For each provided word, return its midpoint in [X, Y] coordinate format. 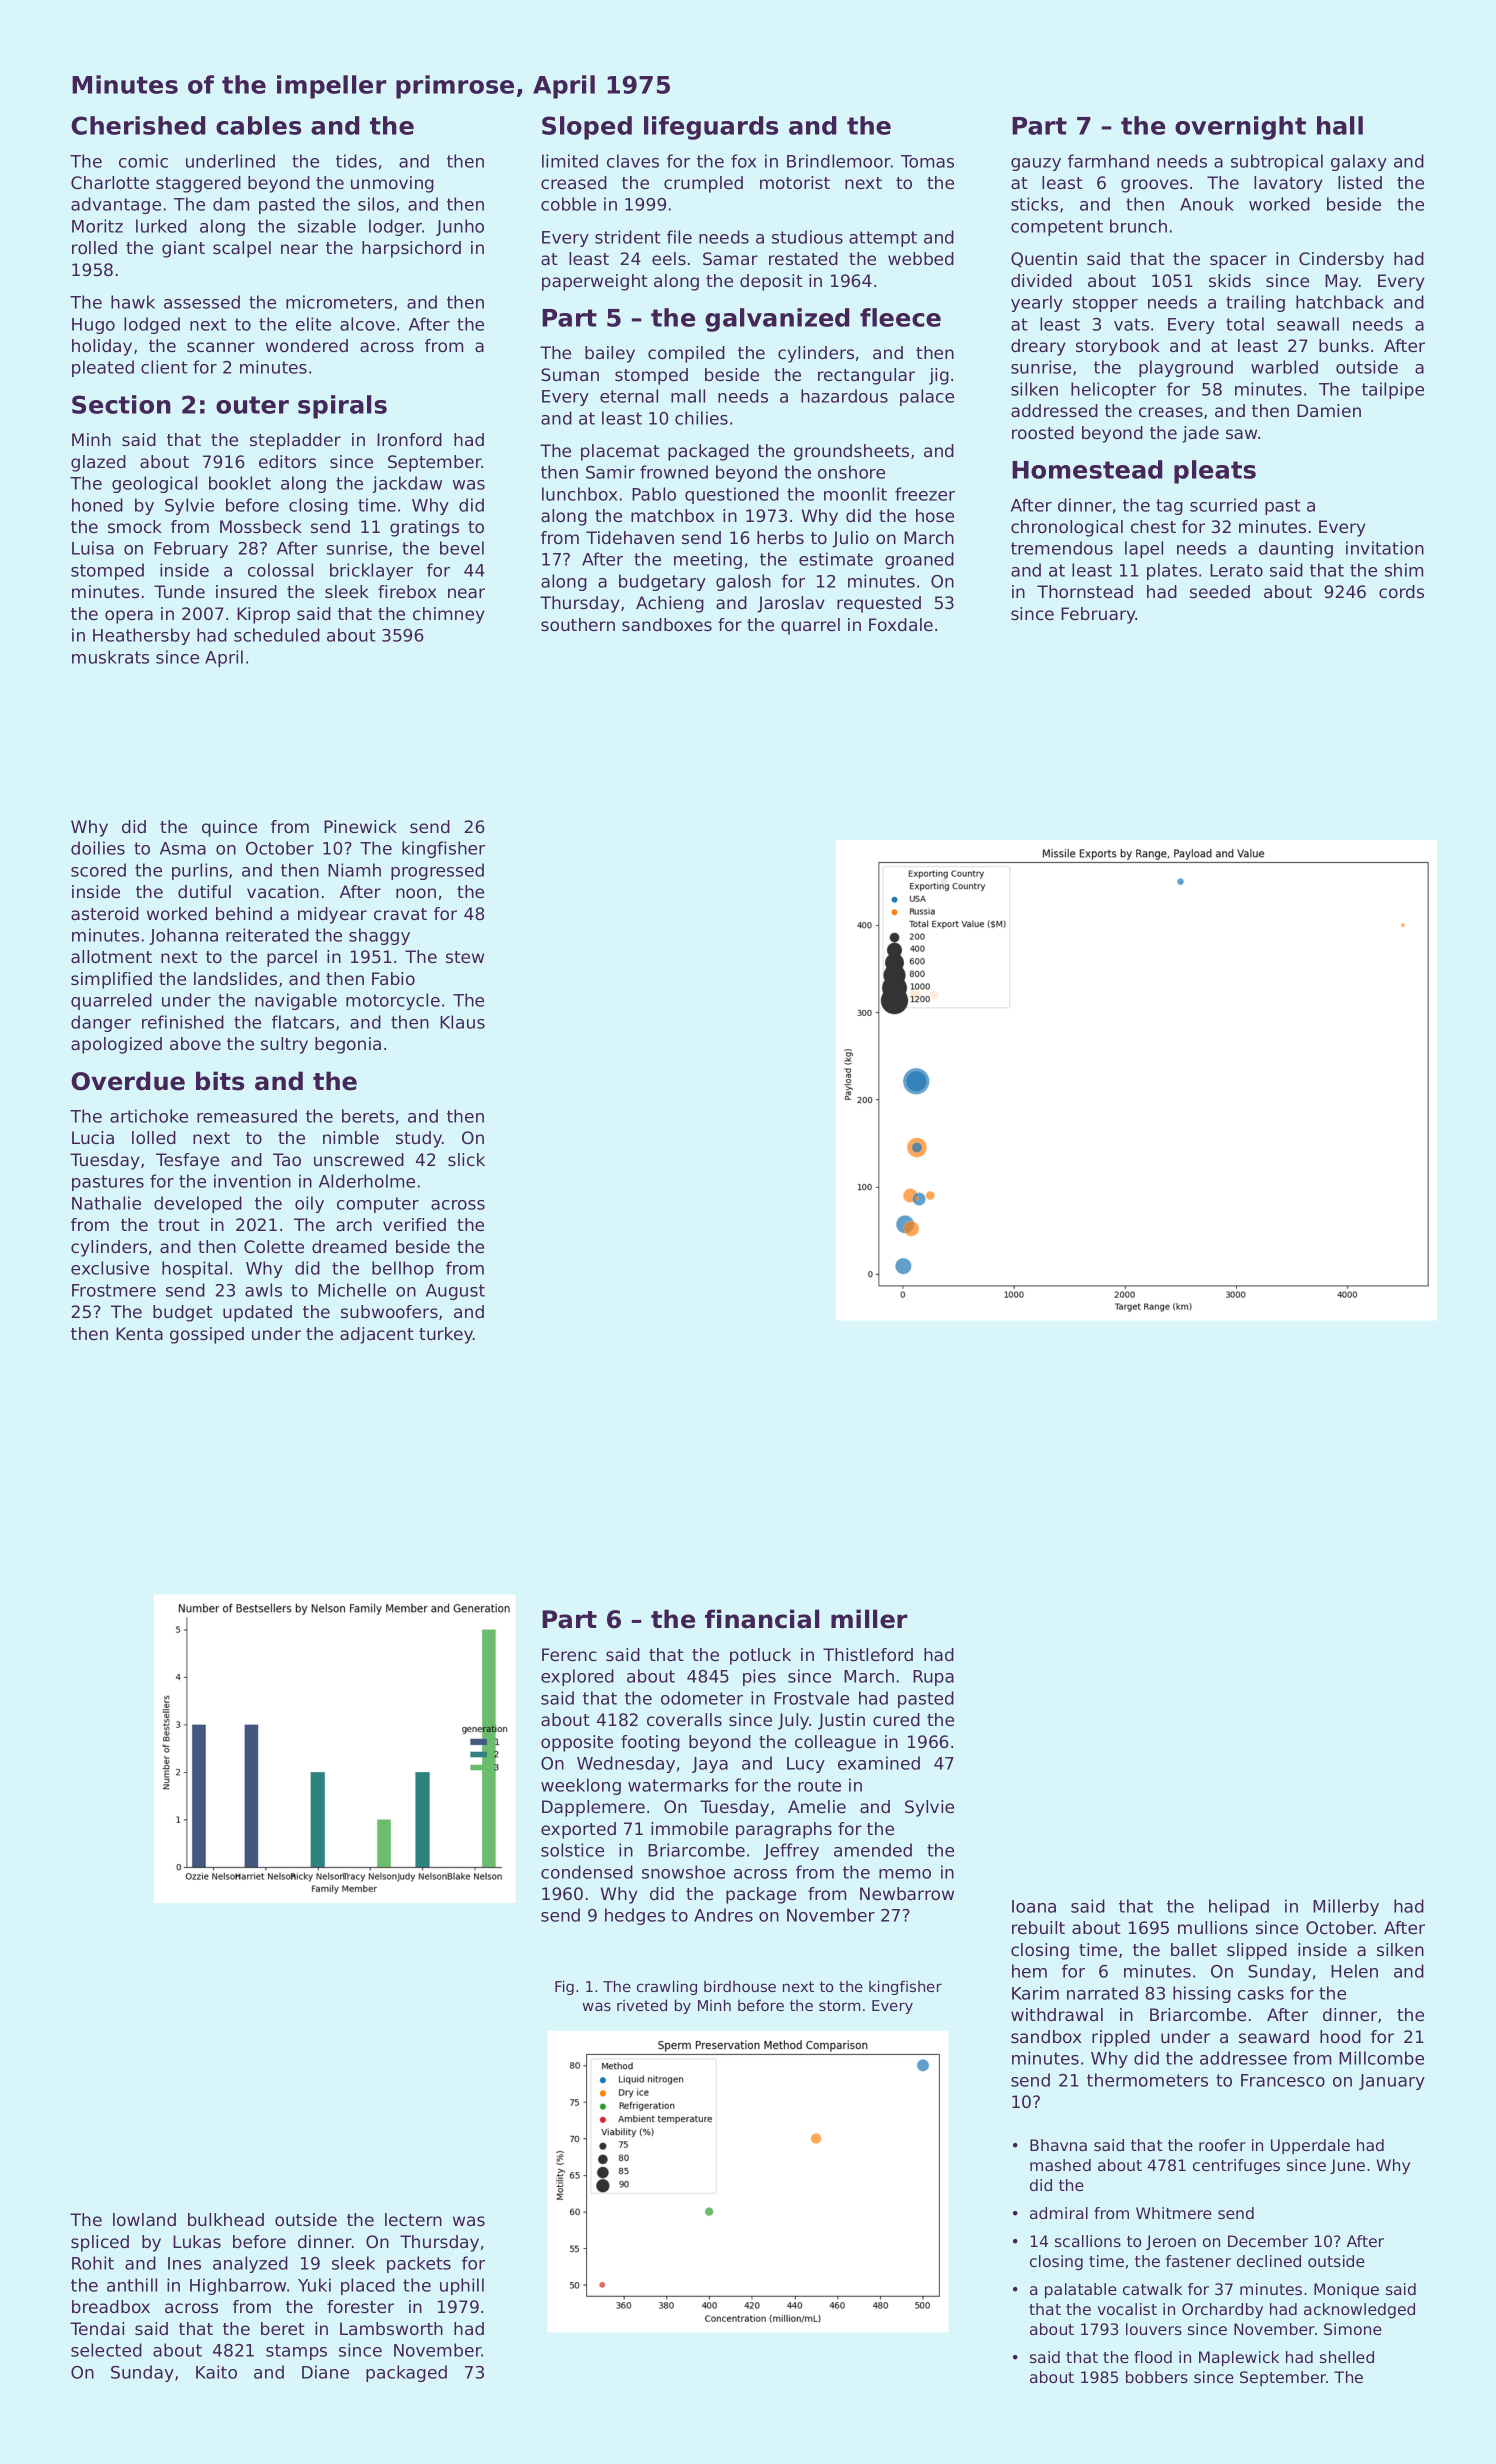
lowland [144, 2219]
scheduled [277, 635]
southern [578, 624]
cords [1401, 591]
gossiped [207, 1335]
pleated [103, 368]
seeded [1220, 591]
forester [360, 2306]
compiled [686, 354]
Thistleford [868, 1654]
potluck [760, 1656]
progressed [437, 871]
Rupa [933, 1678]
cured [896, 1719]
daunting [1296, 549]
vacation [283, 891]
